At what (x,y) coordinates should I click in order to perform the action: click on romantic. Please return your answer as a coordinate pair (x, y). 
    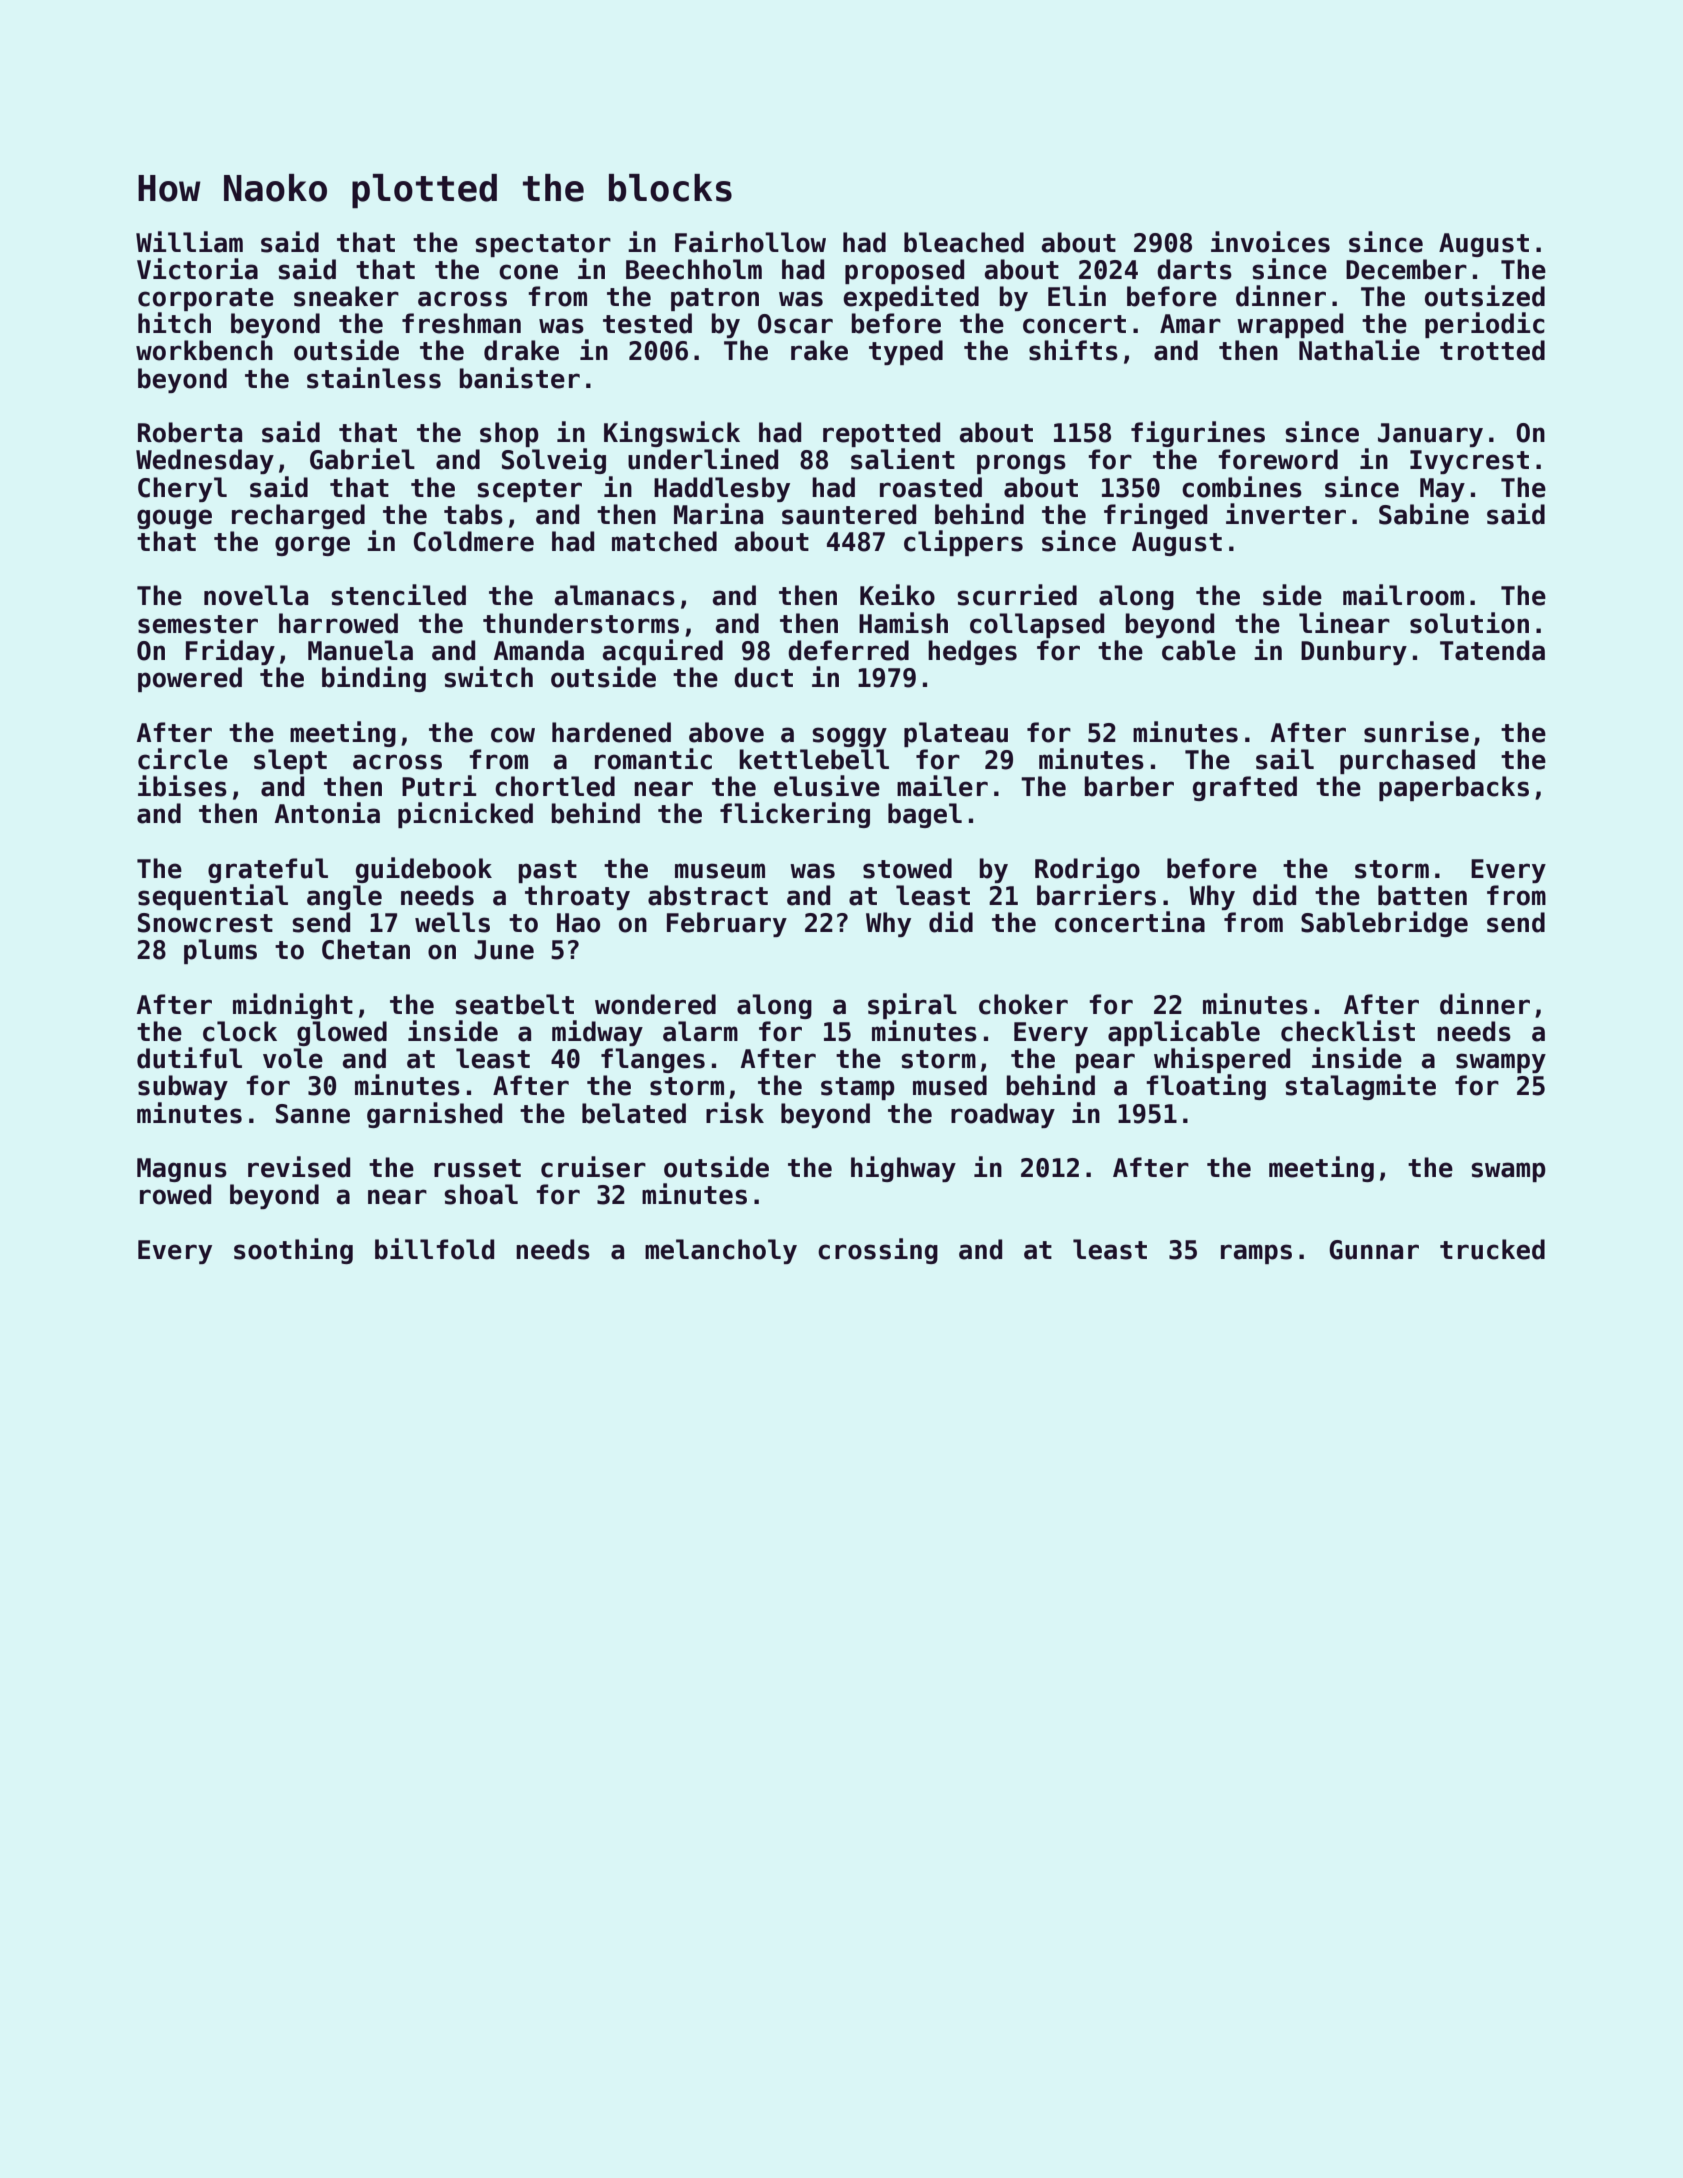
    Looking at the image, I should click on (653, 759).
